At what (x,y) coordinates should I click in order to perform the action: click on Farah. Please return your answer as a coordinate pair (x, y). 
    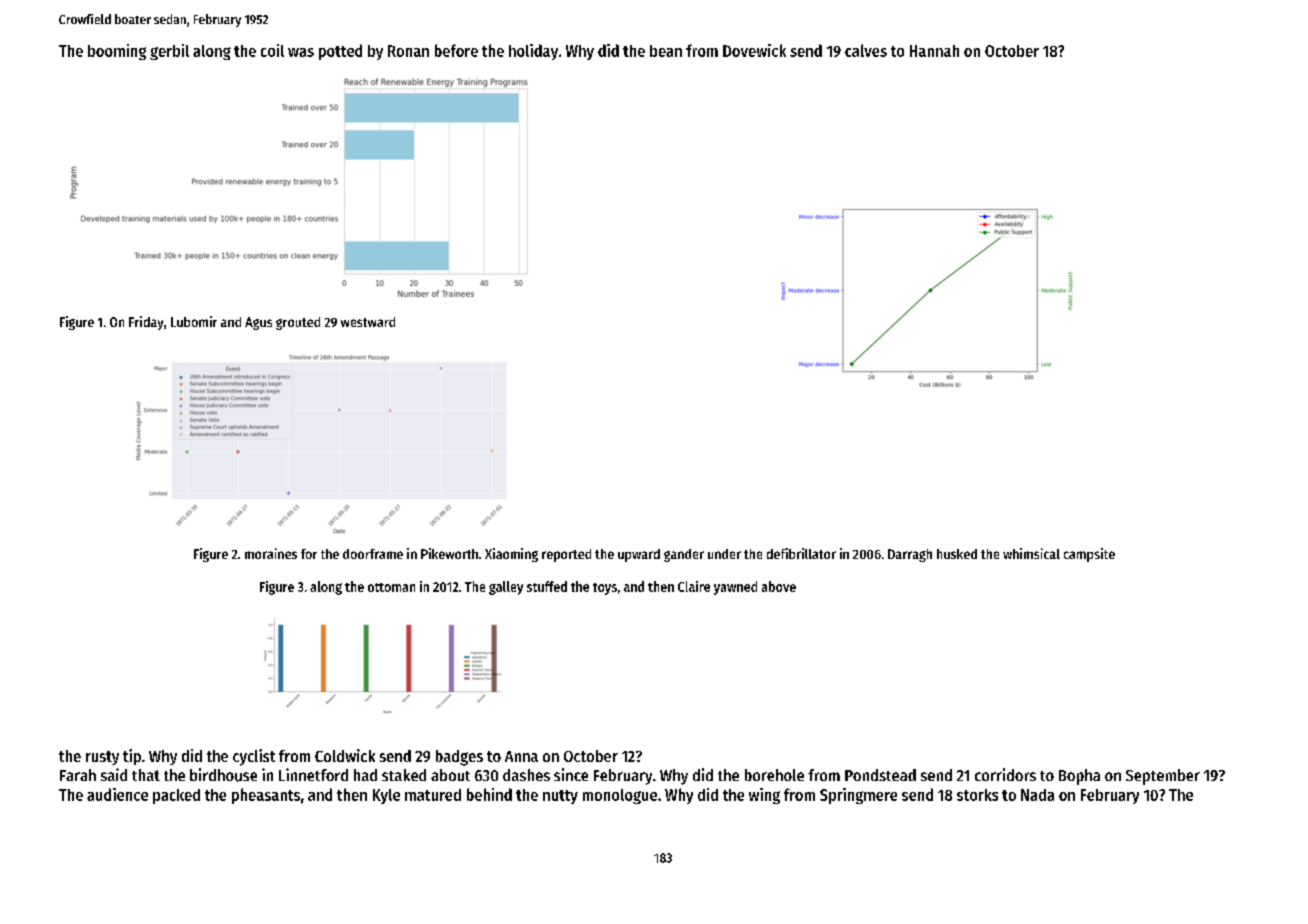
    Looking at the image, I should click on (78, 775).
